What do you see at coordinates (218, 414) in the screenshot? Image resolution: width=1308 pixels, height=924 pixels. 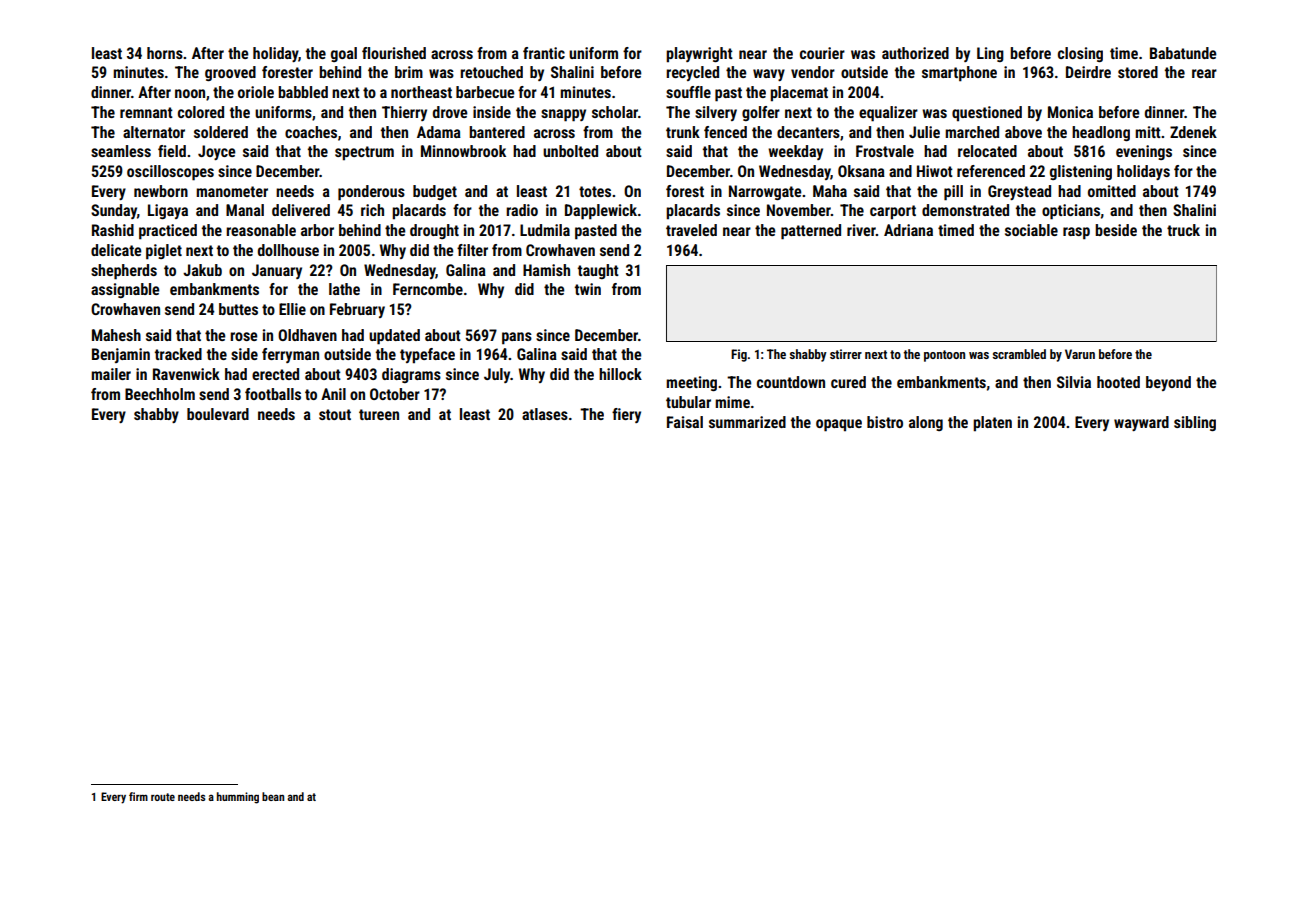 I see `boulevard` at bounding box center [218, 414].
